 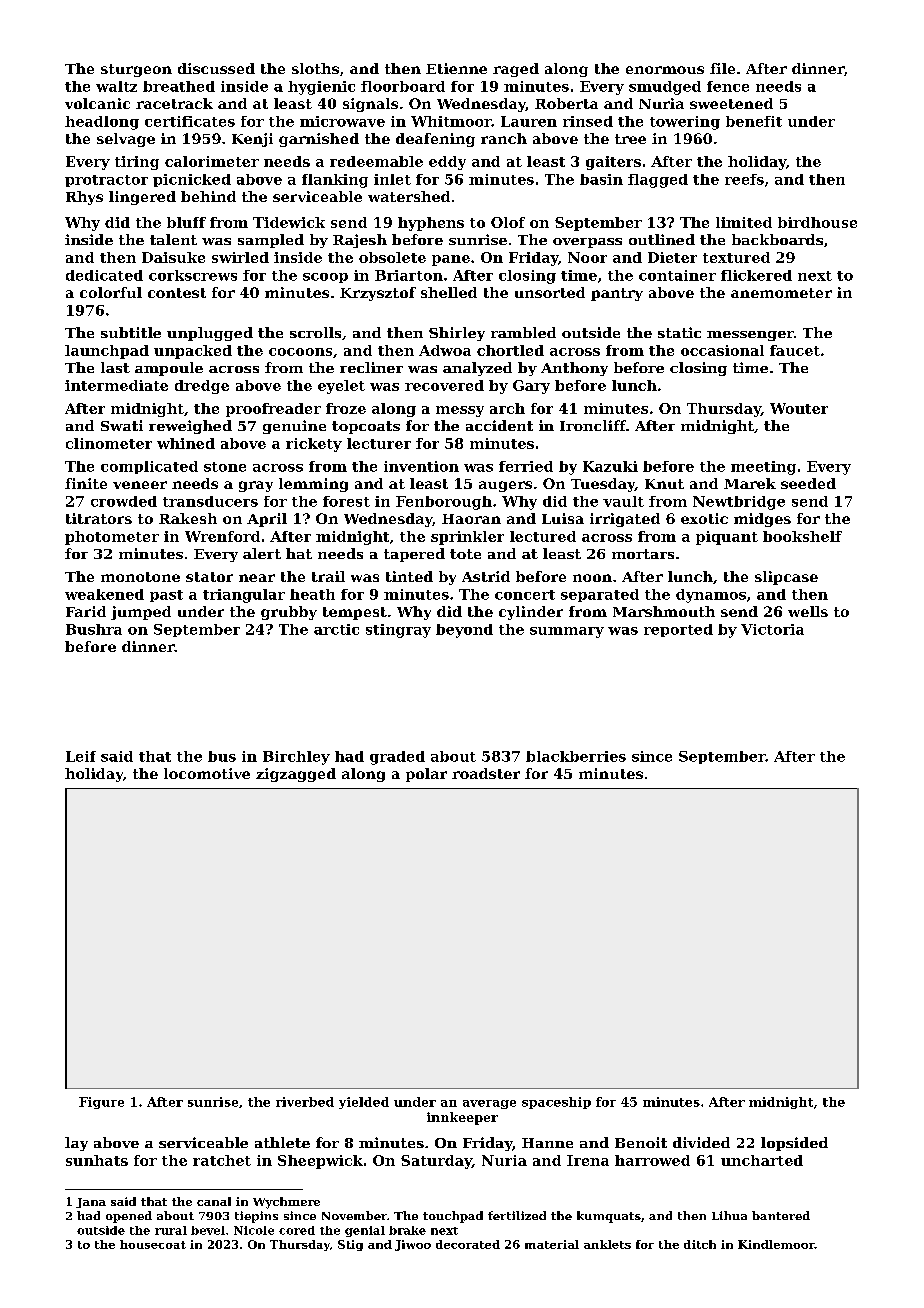 I want to click on Jiwoo, so click(x=413, y=1245).
